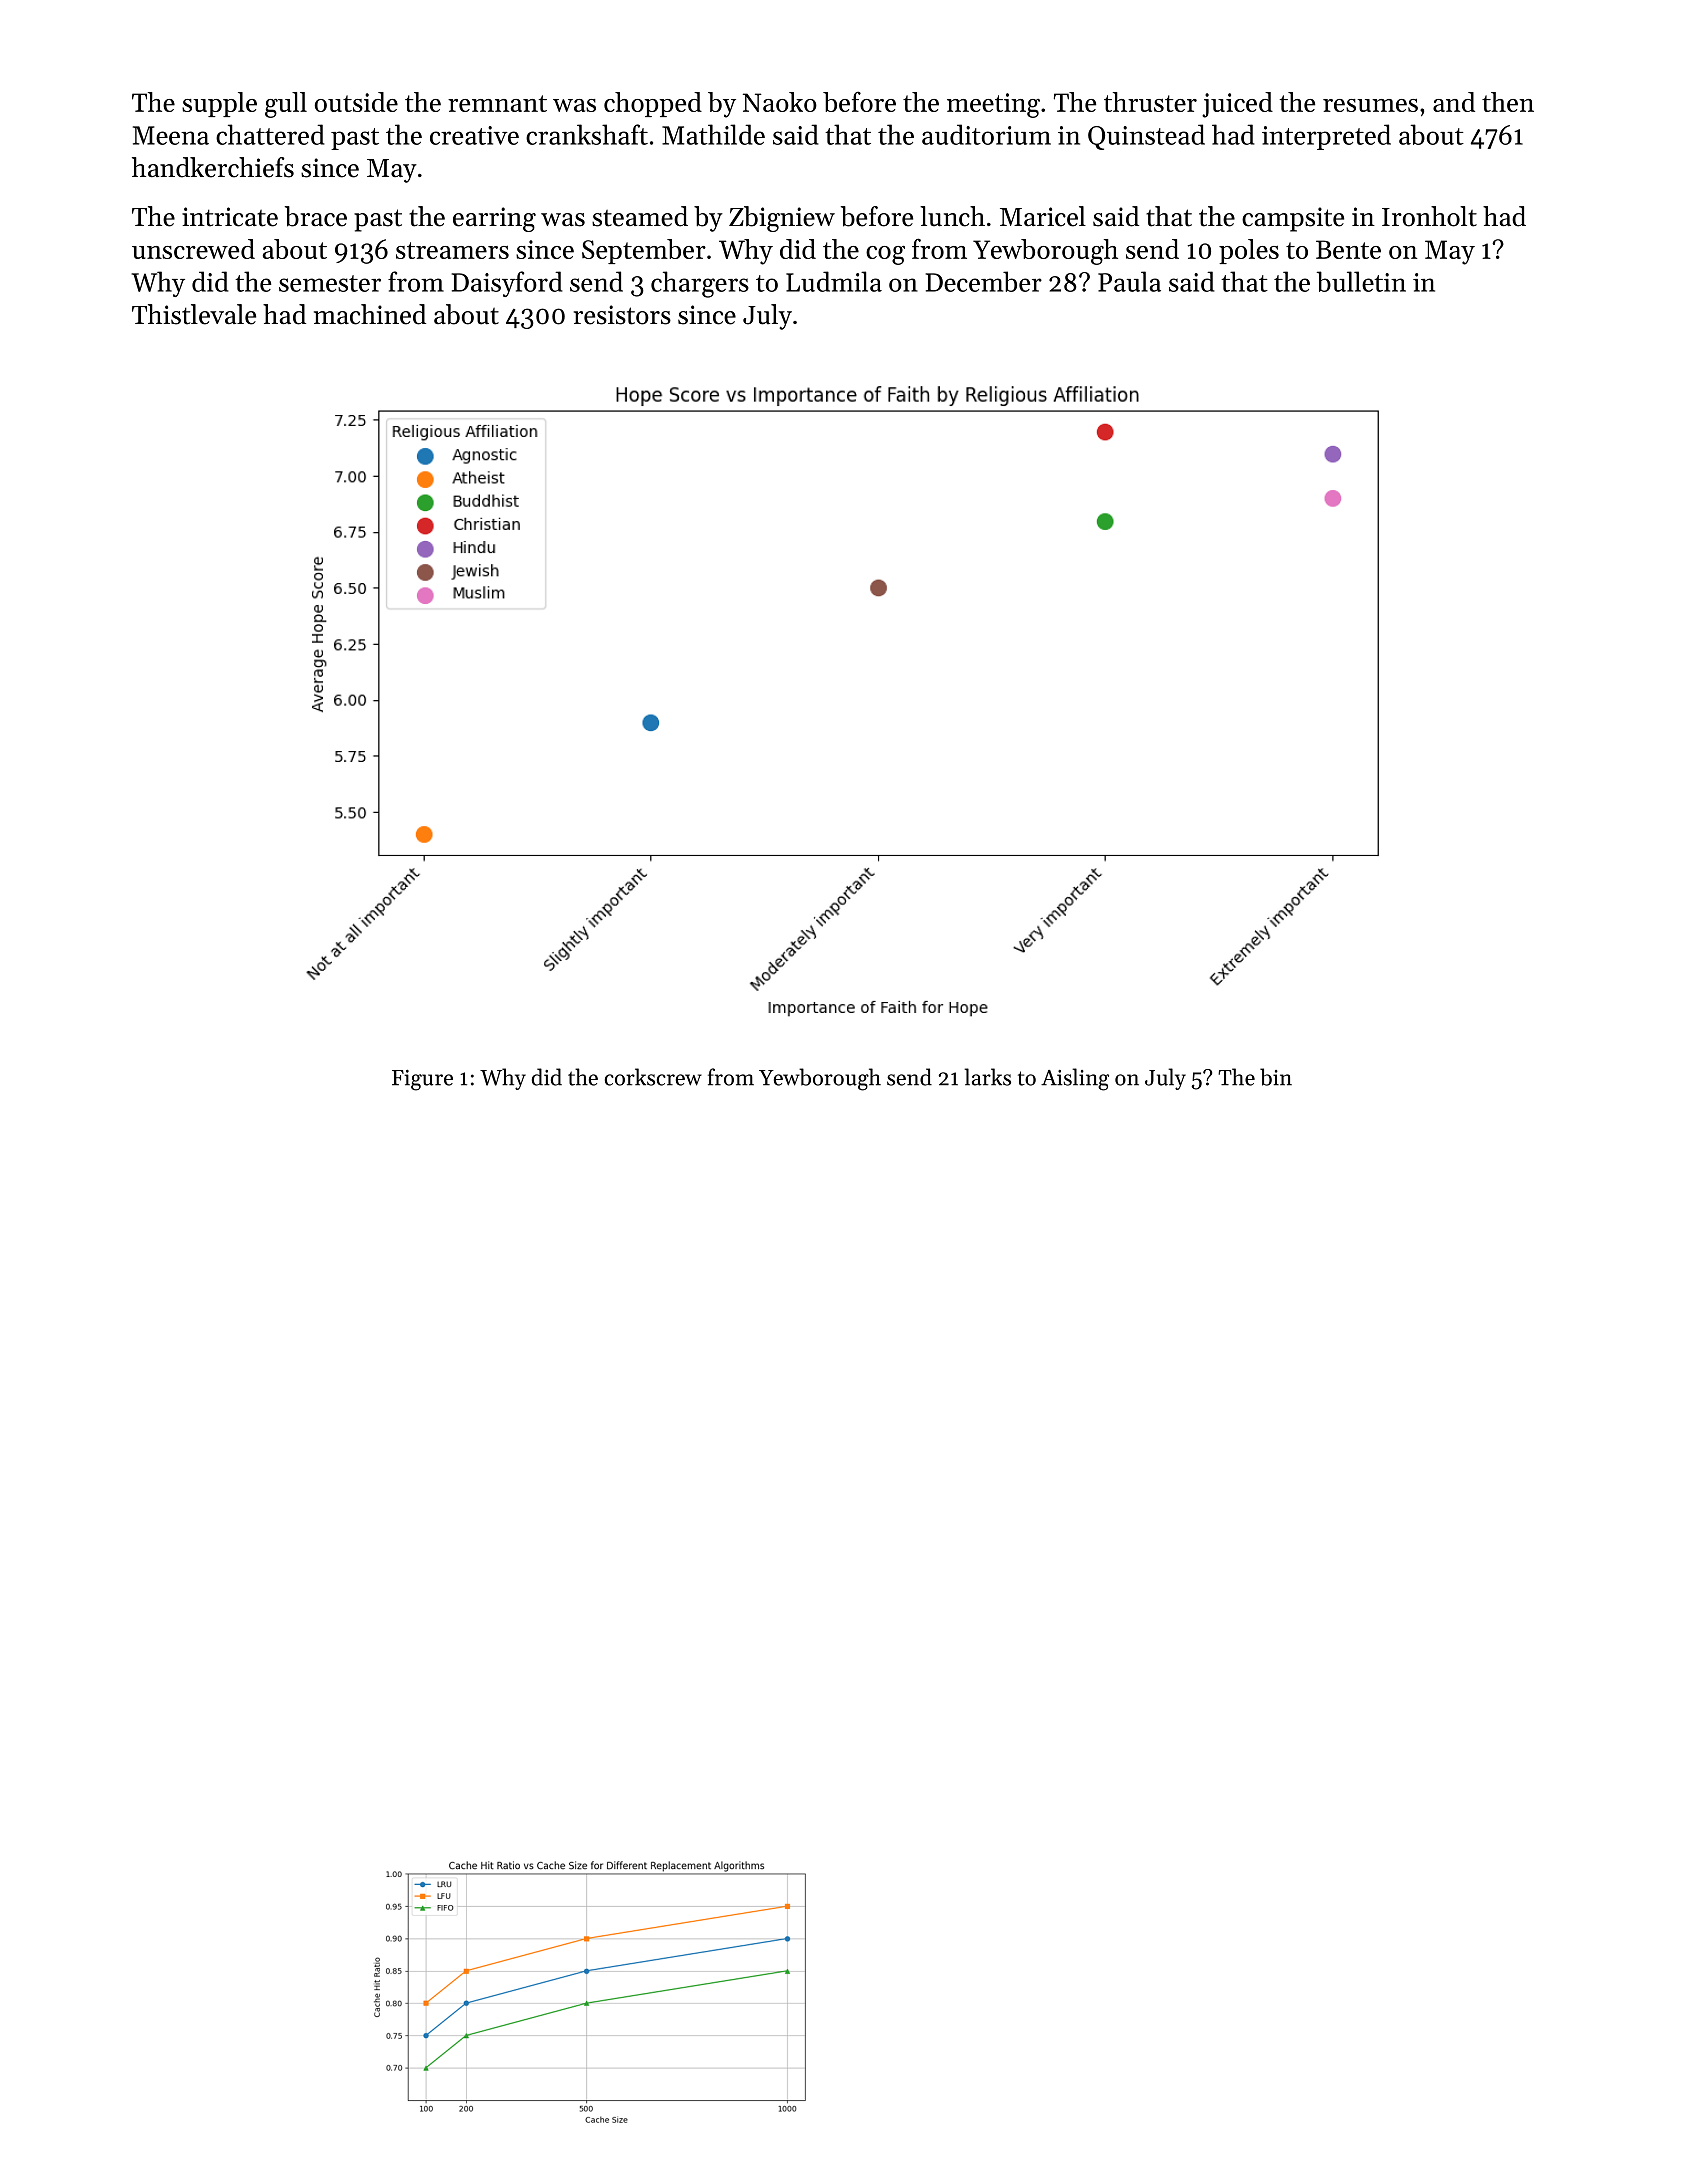 The width and height of the screenshot is (1683, 2178). What do you see at coordinates (1276, 1077) in the screenshot?
I see `bin` at bounding box center [1276, 1077].
